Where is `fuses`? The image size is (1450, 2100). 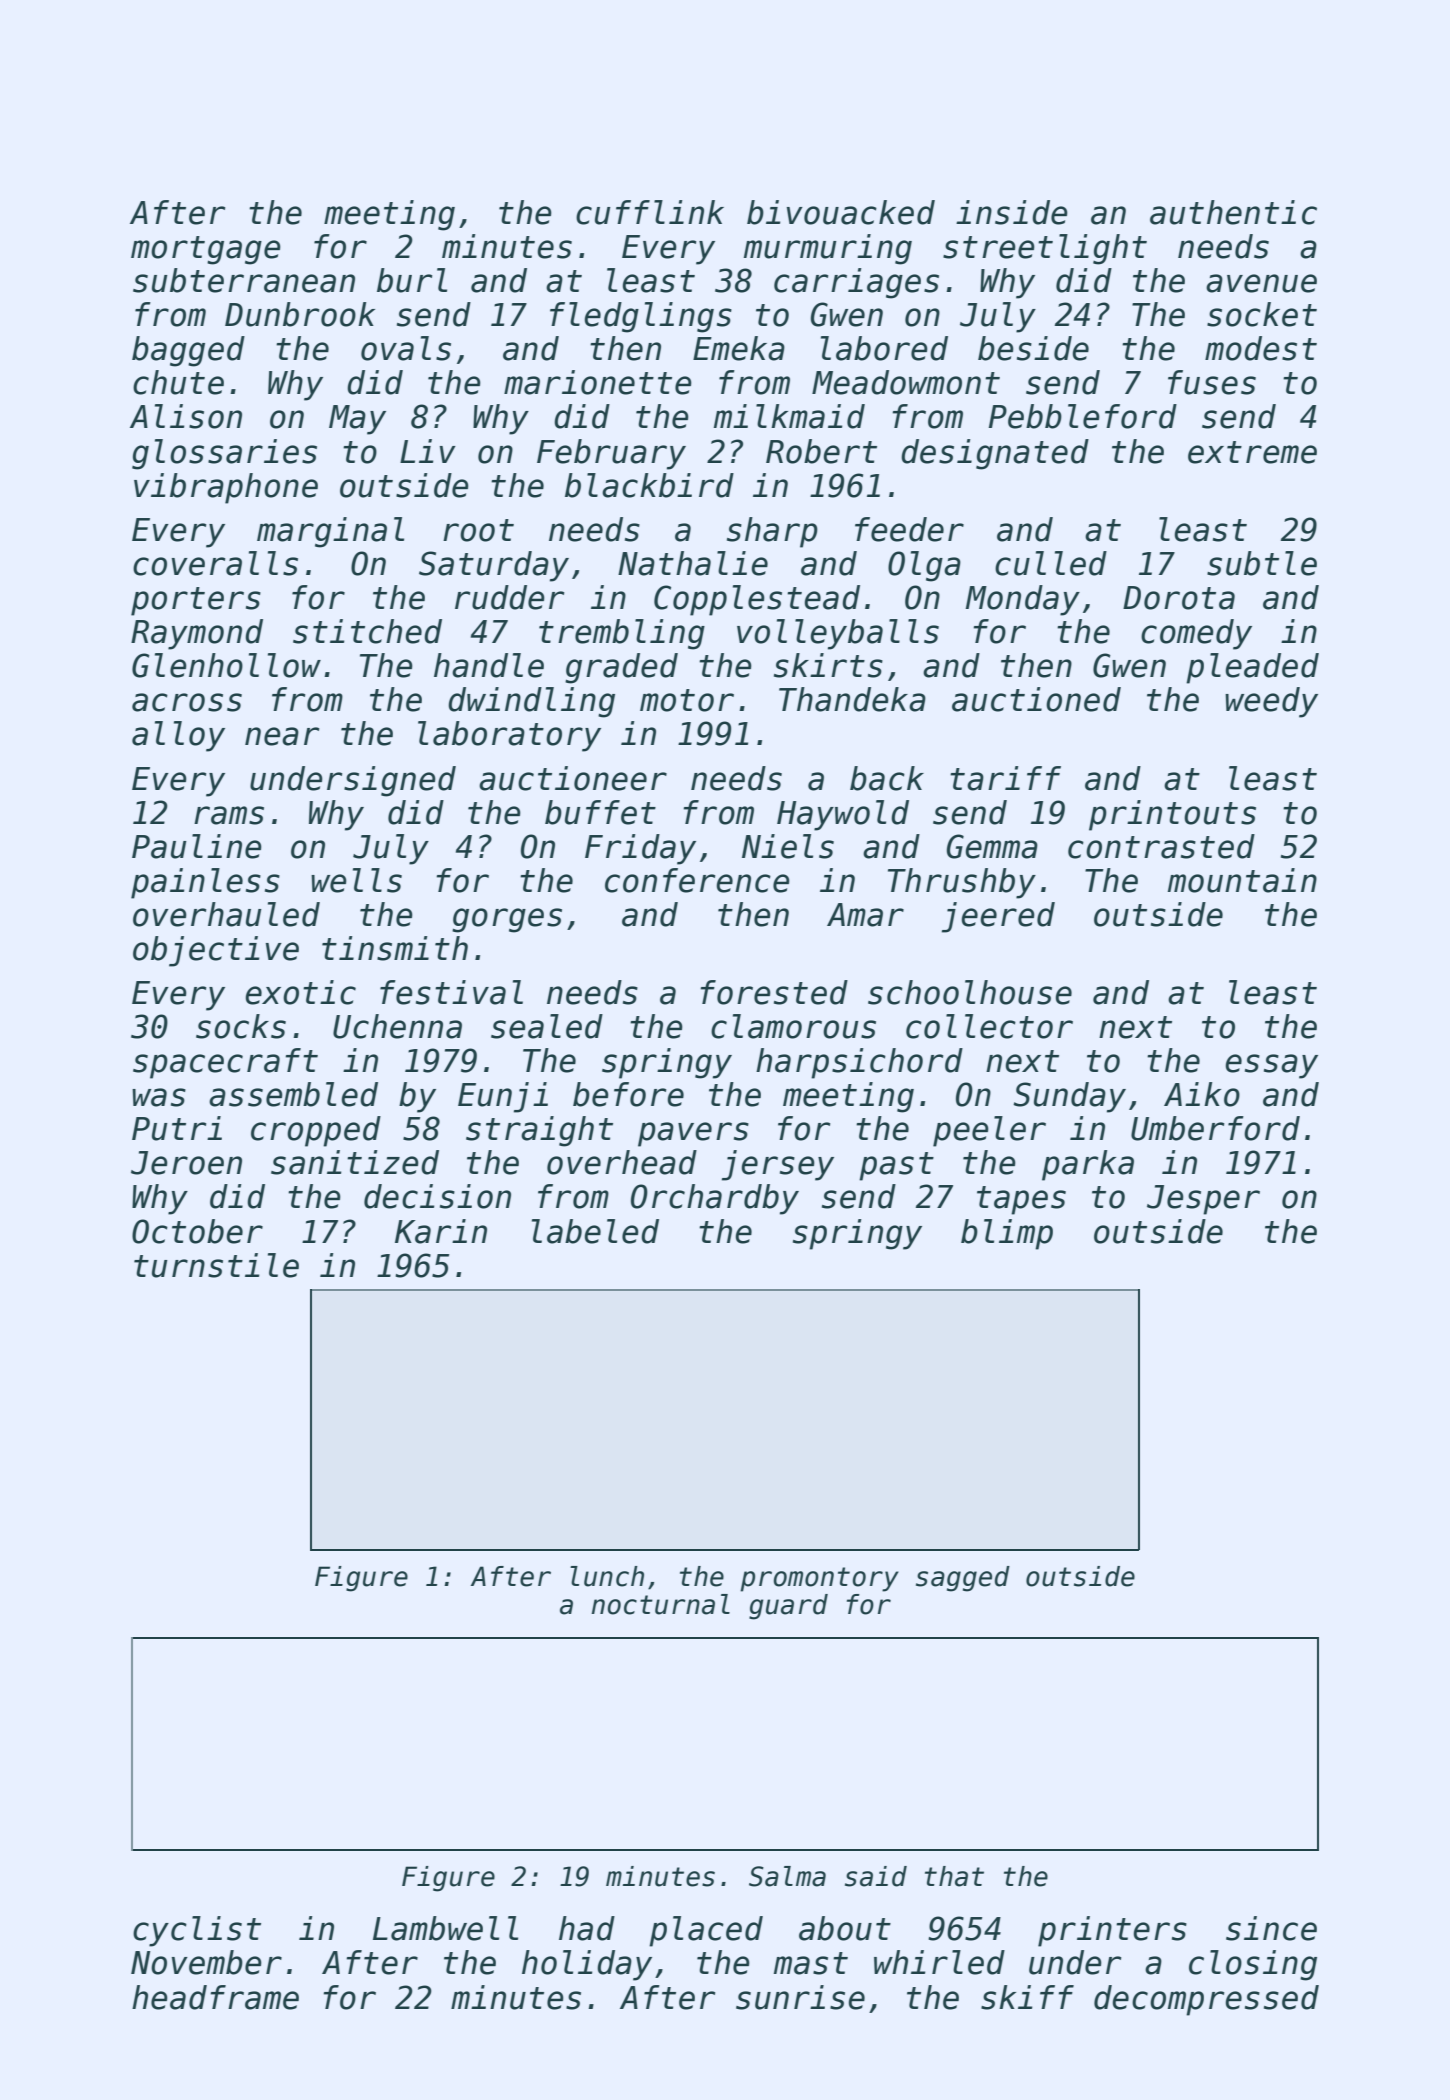
fuses is located at coordinates (1212, 382).
